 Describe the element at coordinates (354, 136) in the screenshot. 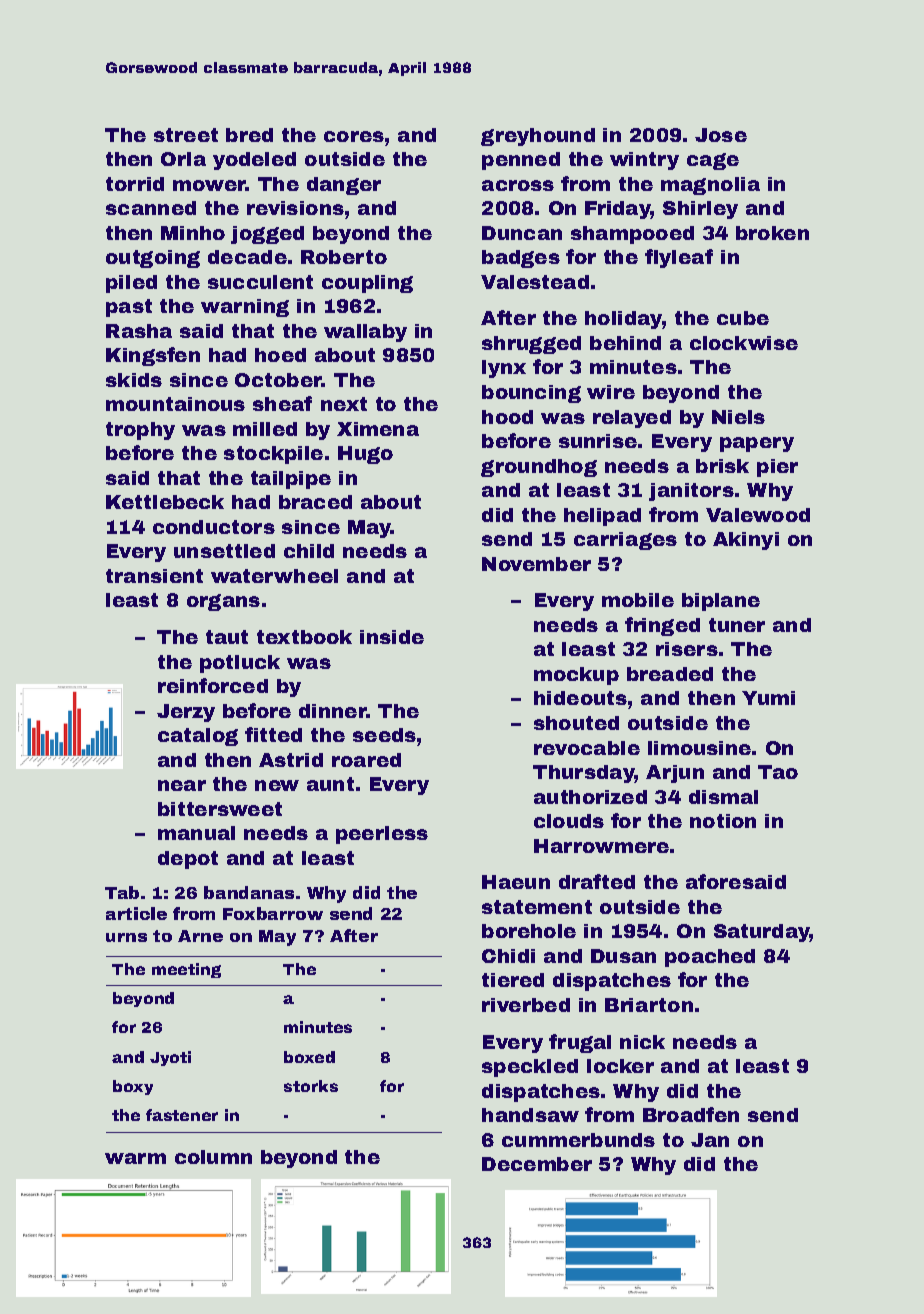

I see `cores` at that location.
